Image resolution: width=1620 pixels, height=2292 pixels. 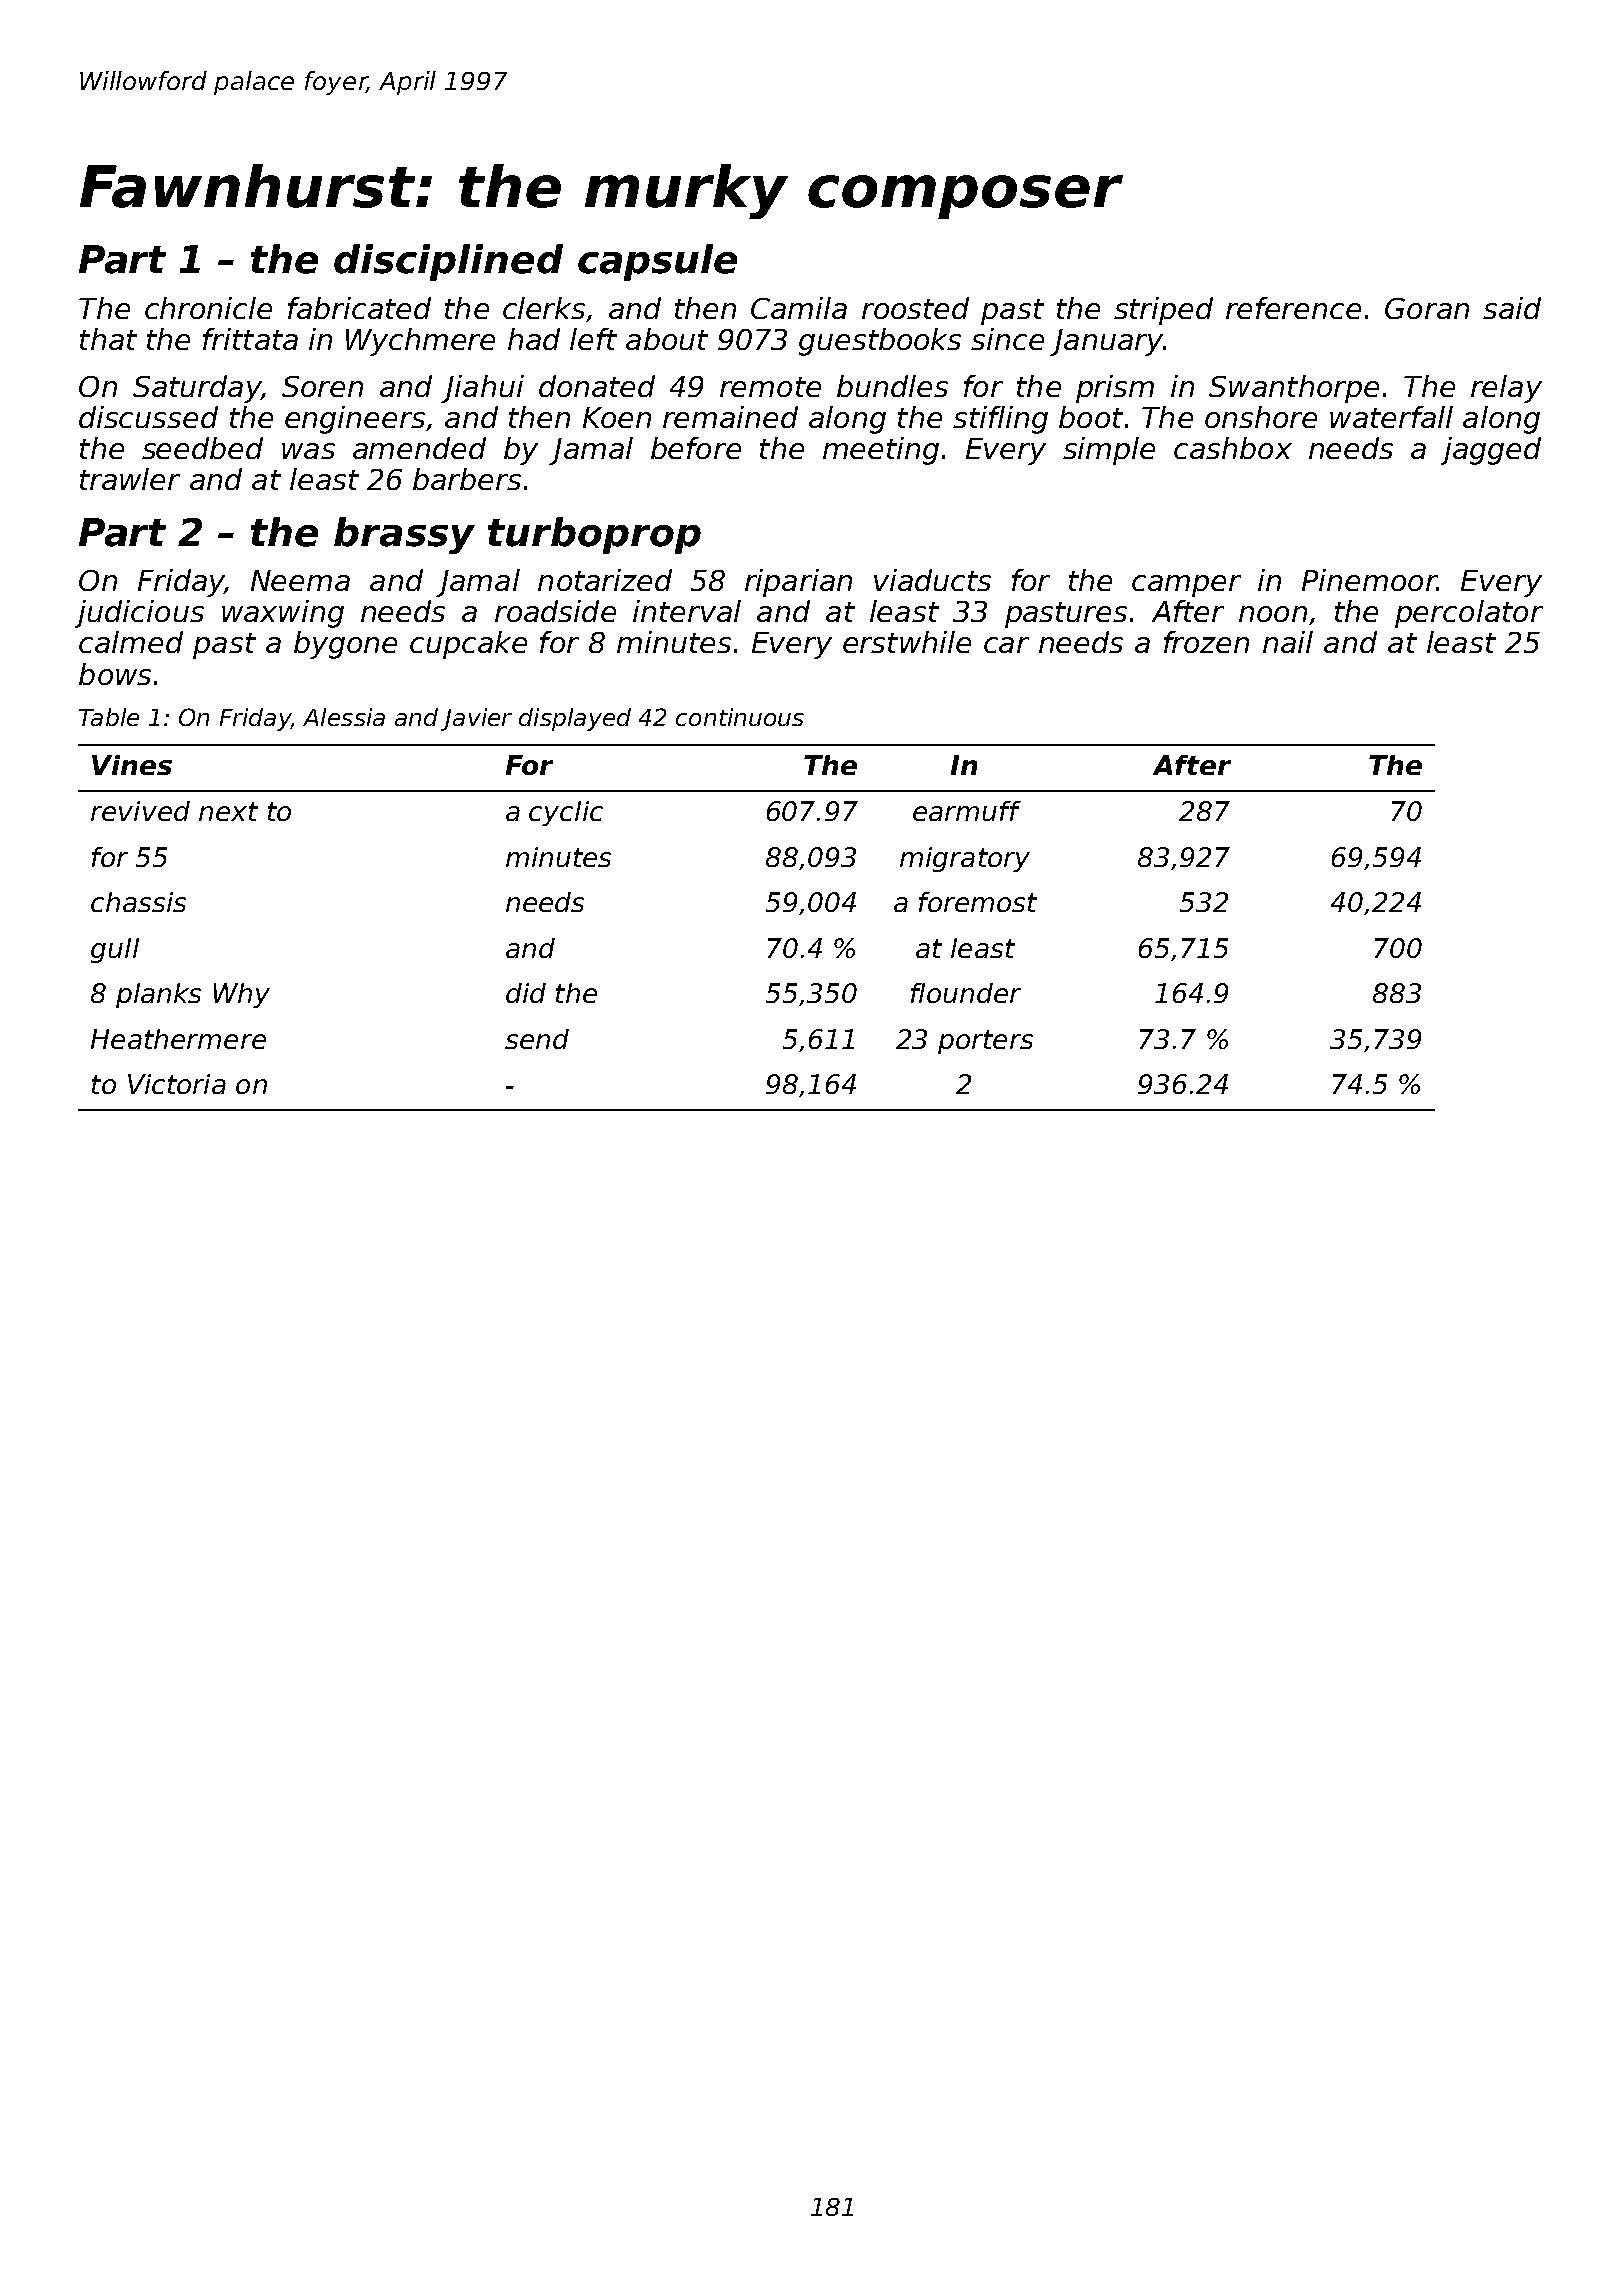 I want to click on next, so click(x=228, y=811).
